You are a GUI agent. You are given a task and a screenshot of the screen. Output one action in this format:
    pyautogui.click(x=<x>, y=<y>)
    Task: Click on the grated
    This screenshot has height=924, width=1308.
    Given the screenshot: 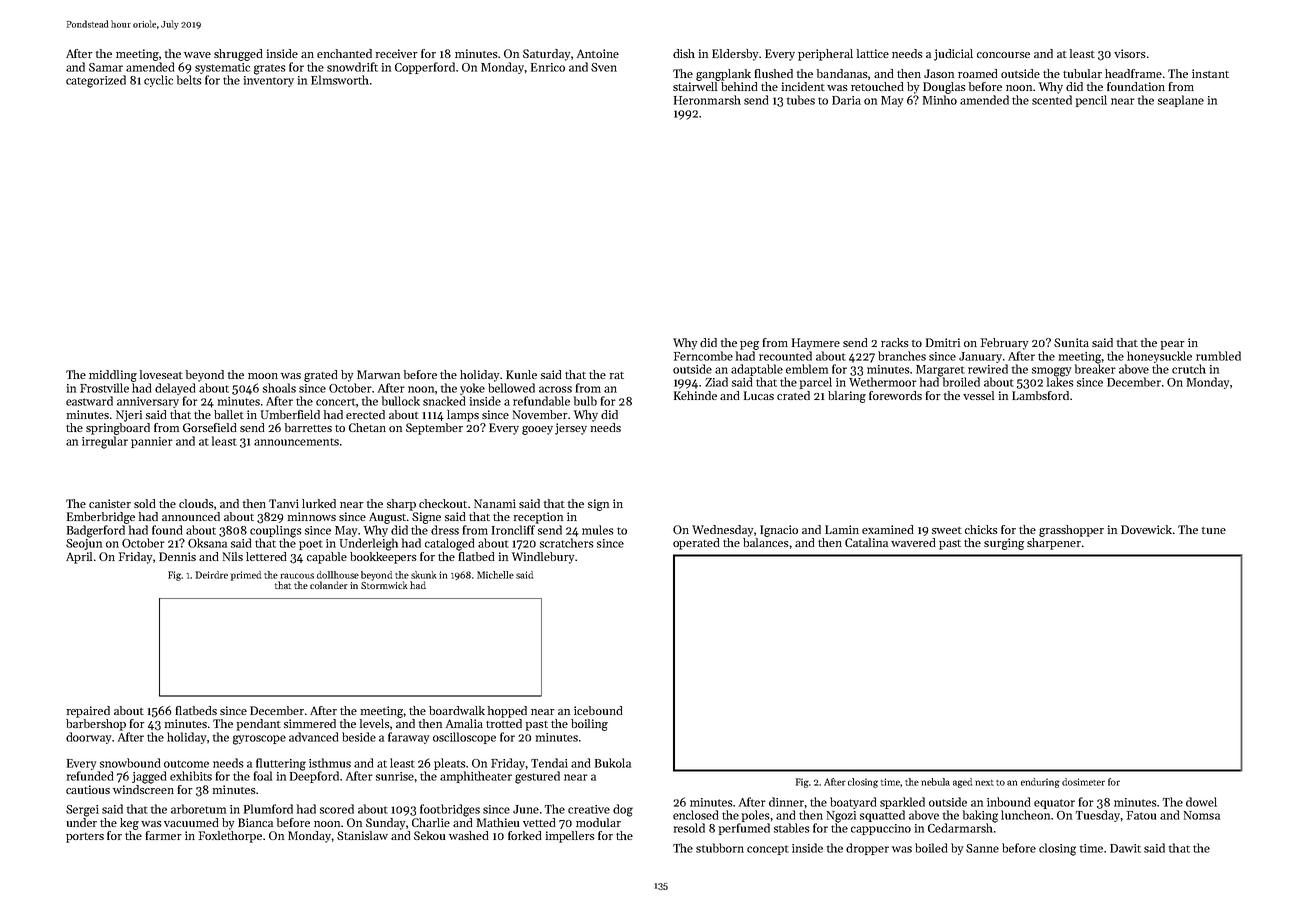 What is the action you would take?
    pyautogui.click(x=321, y=376)
